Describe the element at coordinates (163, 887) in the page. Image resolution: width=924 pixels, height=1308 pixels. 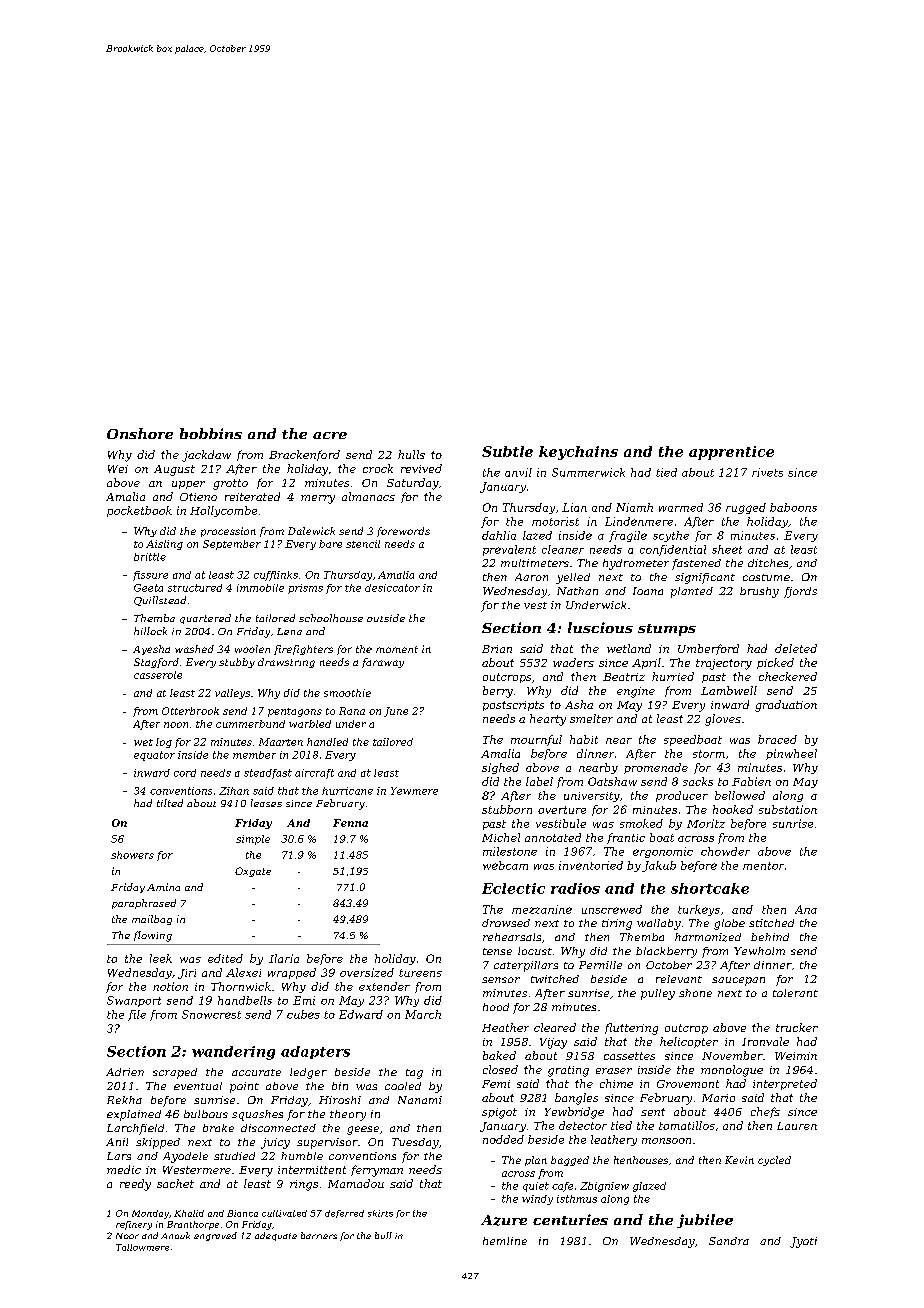
I see `Amina` at that location.
